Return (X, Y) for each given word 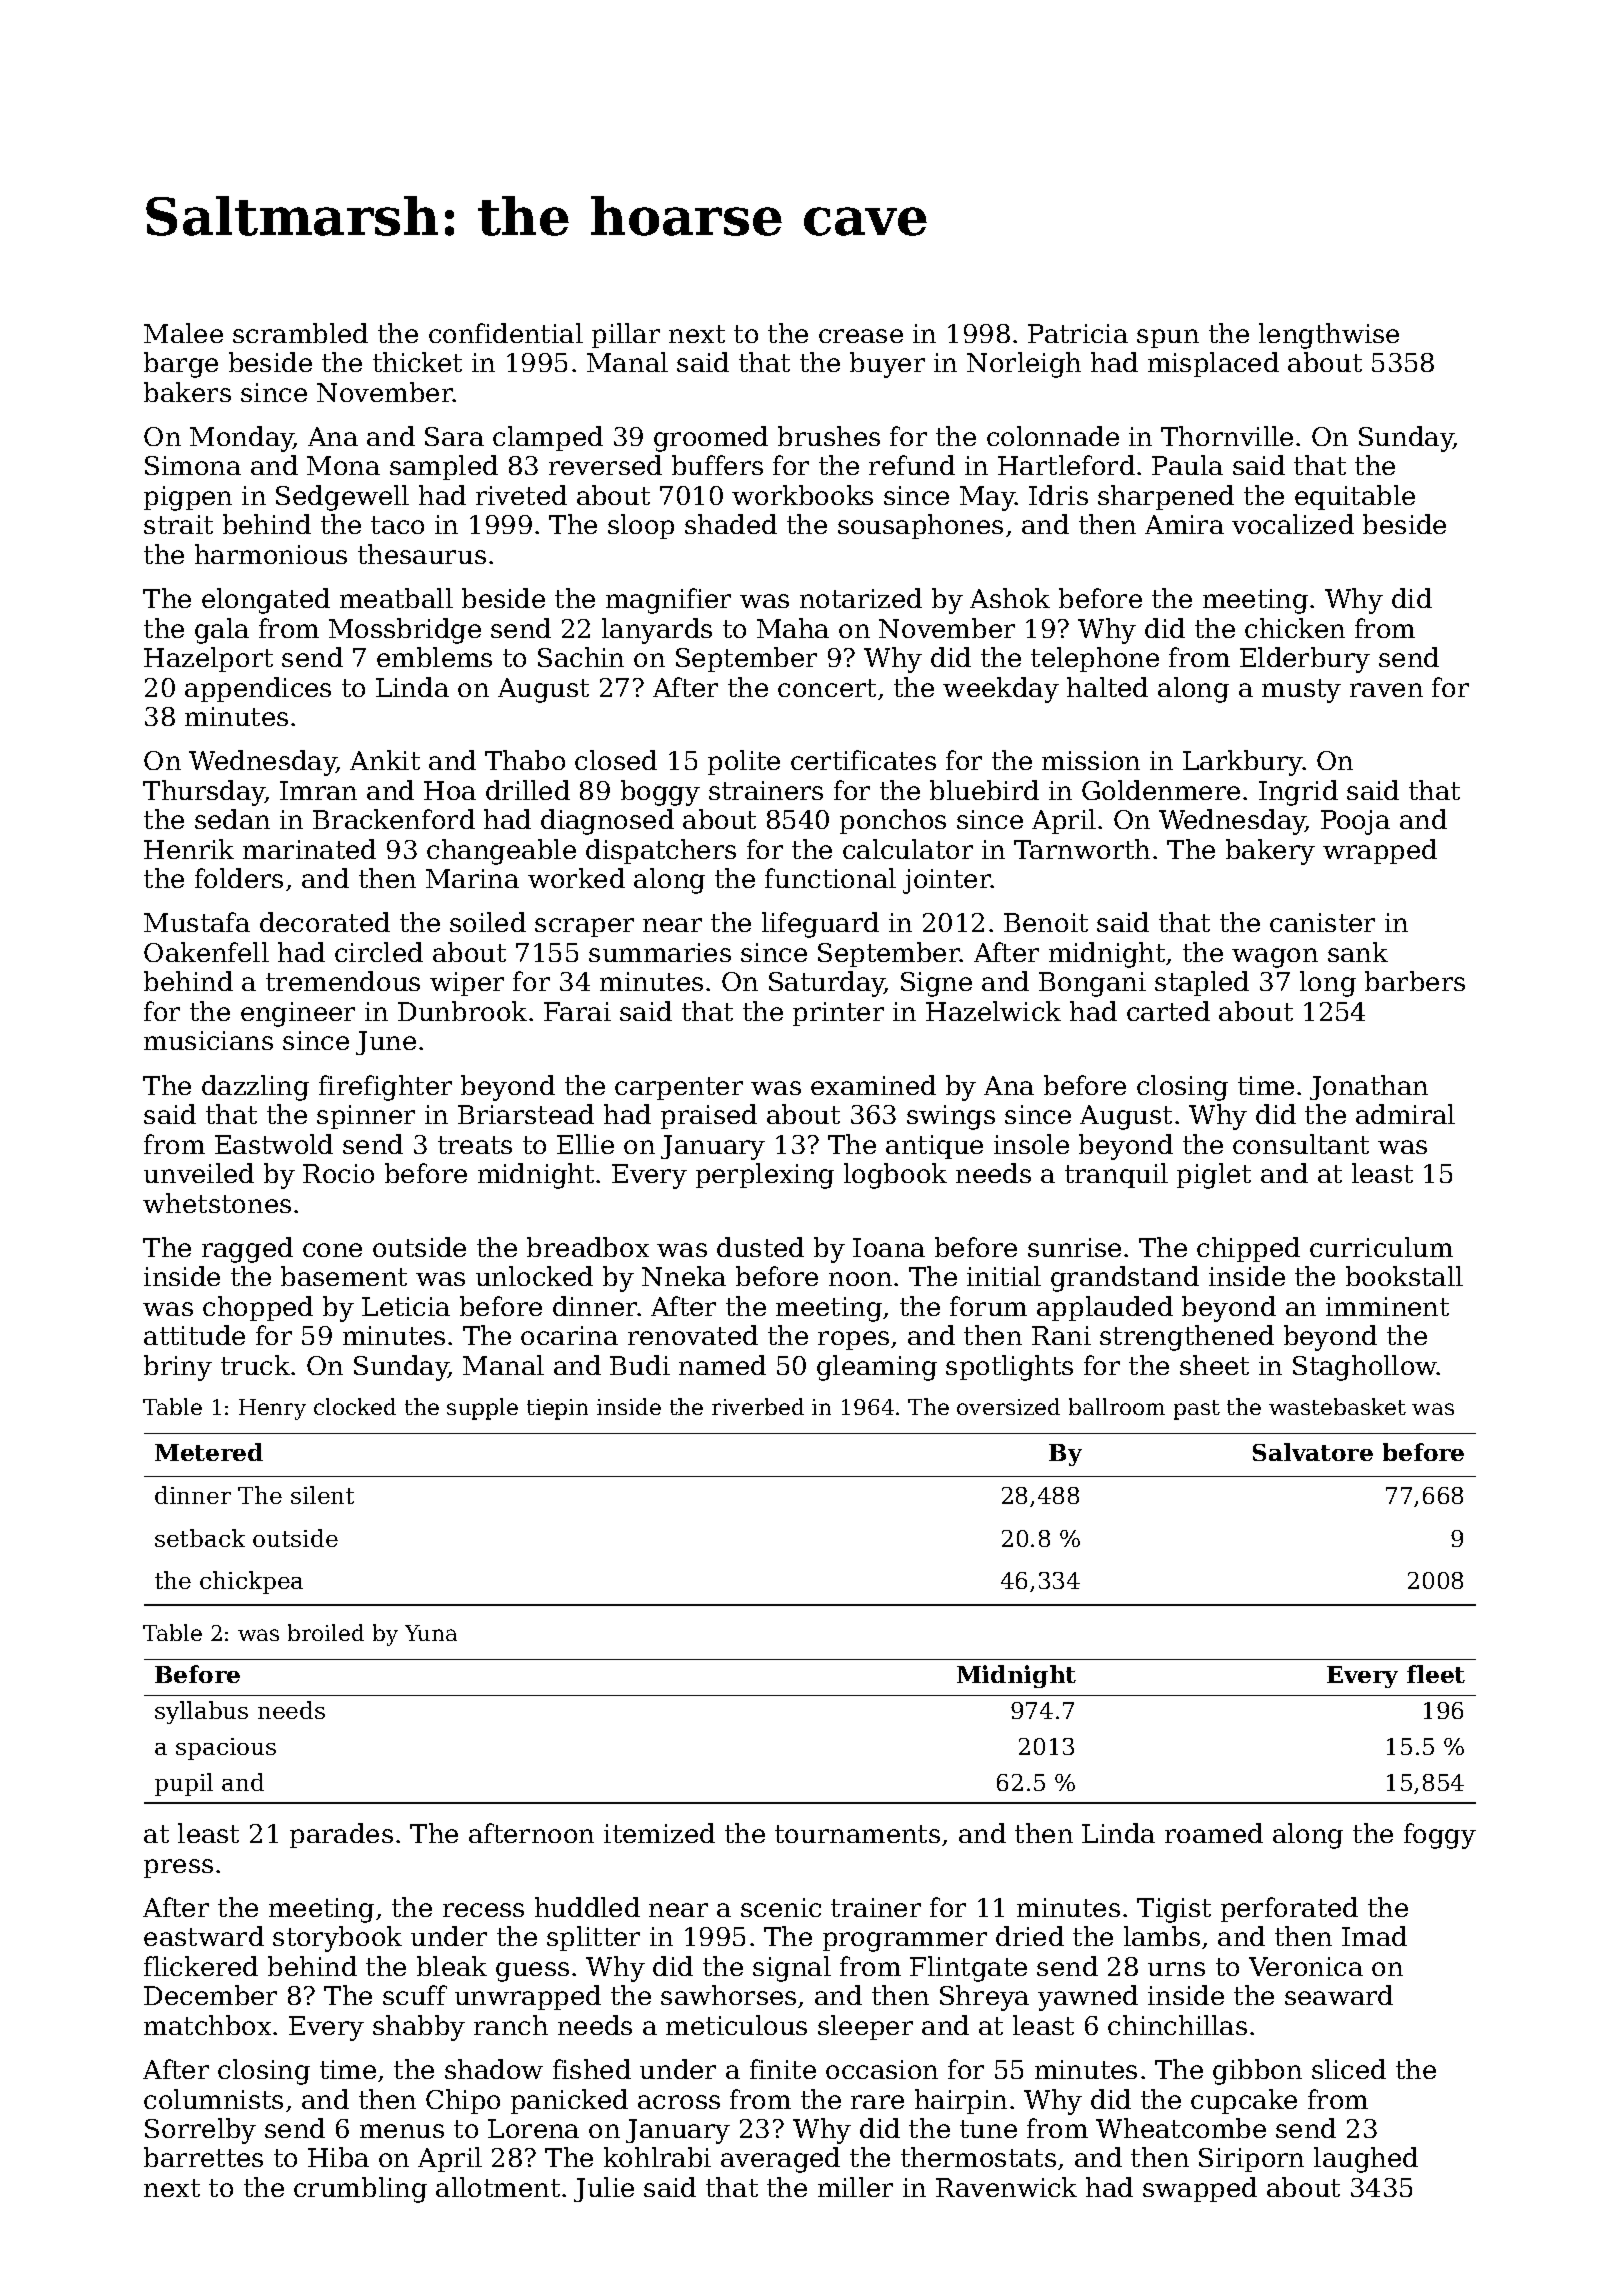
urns (1176, 1969)
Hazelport (208, 659)
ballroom (1117, 1406)
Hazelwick (993, 1011)
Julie (604, 2189)
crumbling (360, 2190)
